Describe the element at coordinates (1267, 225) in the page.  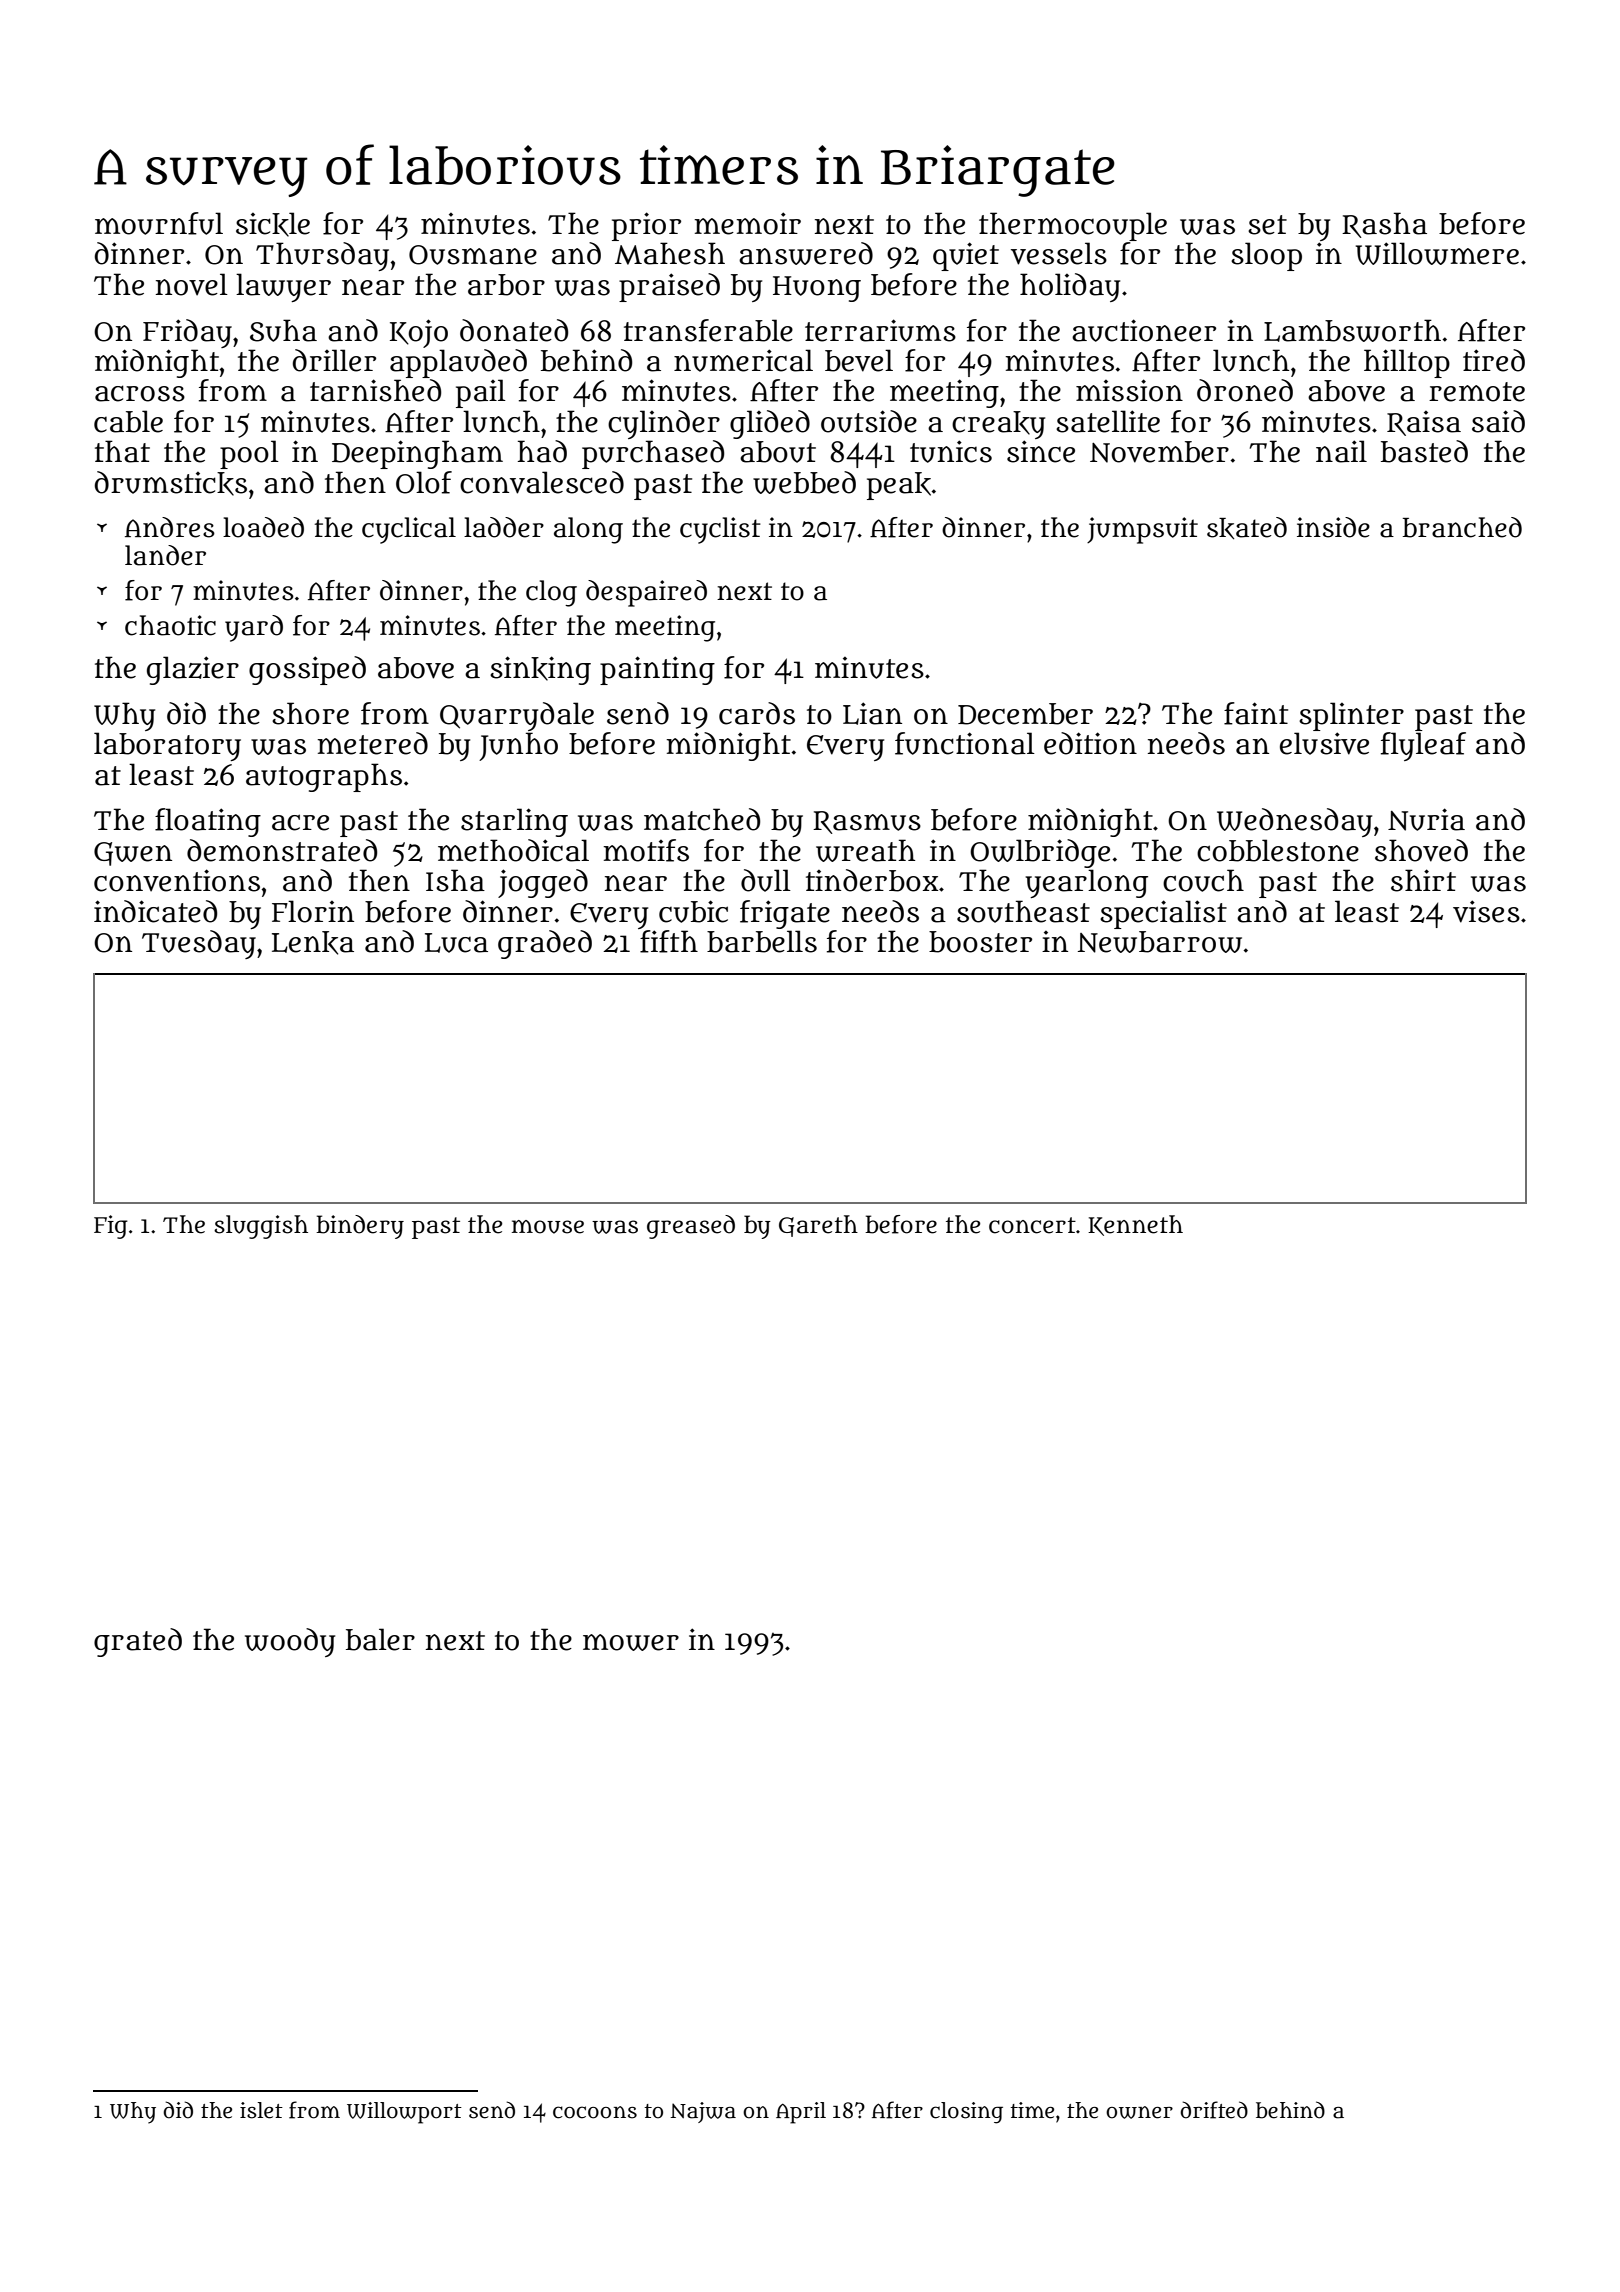
I see `set` at that location.
